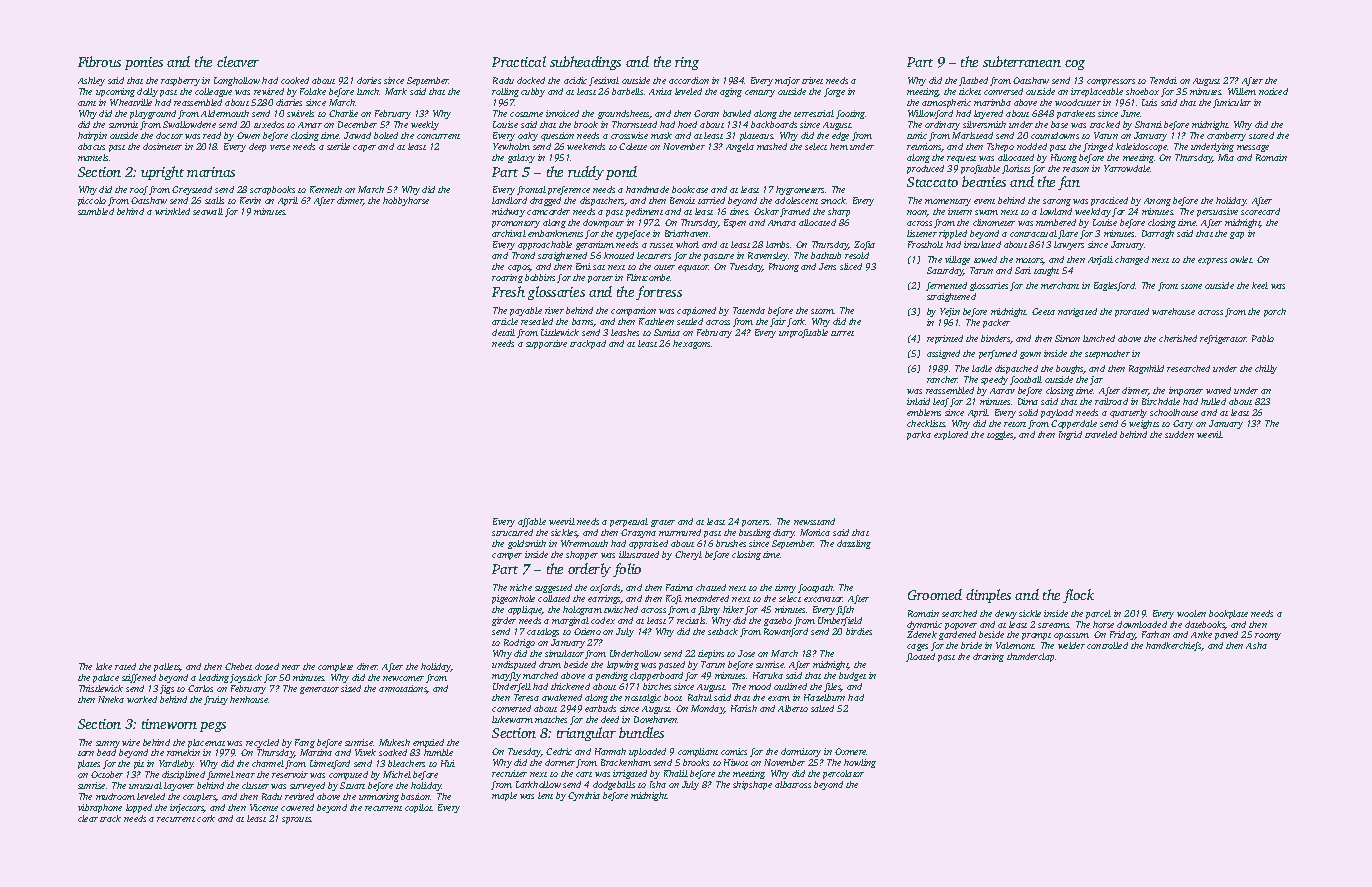 The width and height of the screenshot is (1372, 887). I want to click on albatross, so click(793, 784).
